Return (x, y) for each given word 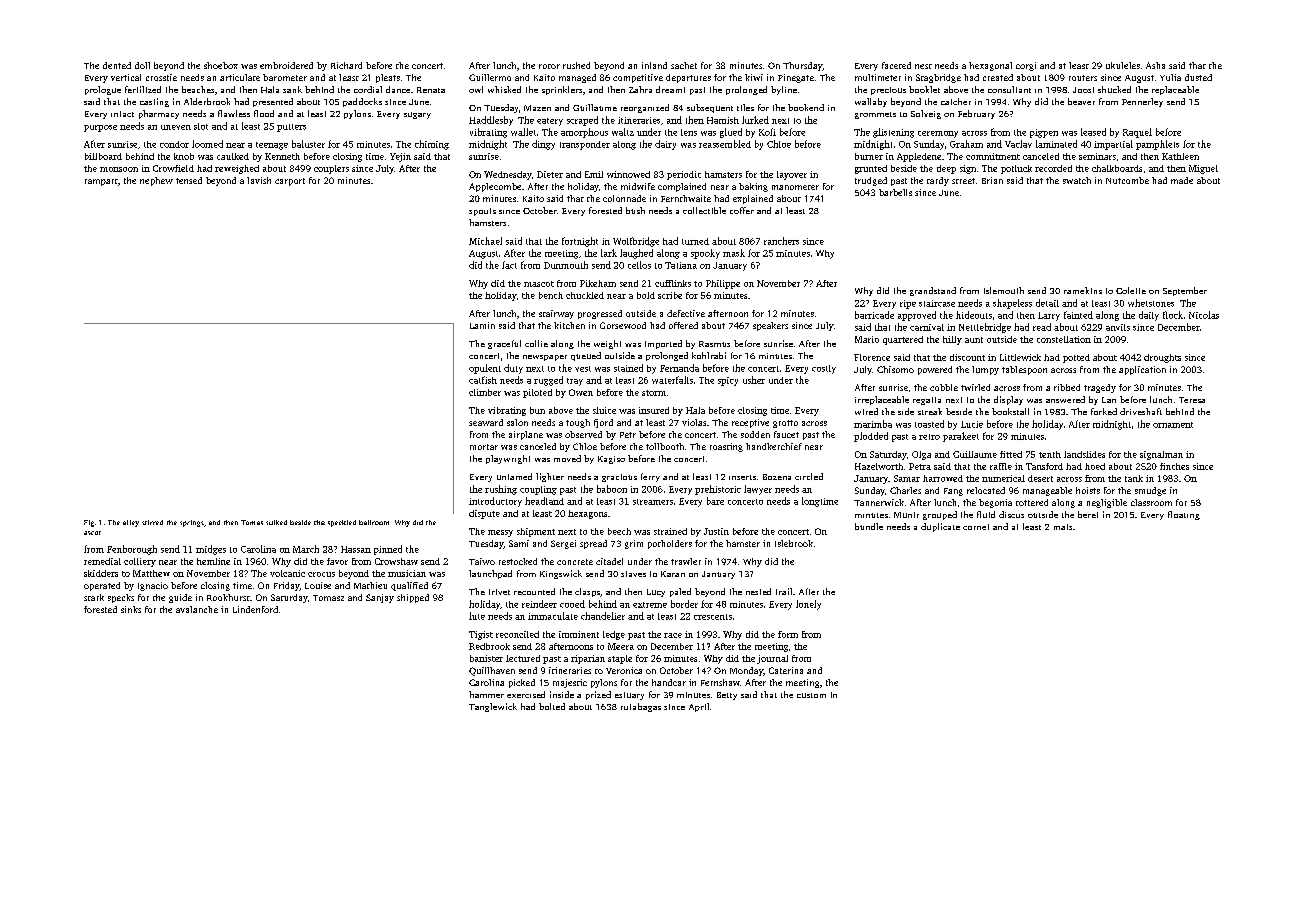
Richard (346, 65)
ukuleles (1123, 65)
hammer (486, 694)
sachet (684, 65)
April (699, 707)
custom (811, 695)
